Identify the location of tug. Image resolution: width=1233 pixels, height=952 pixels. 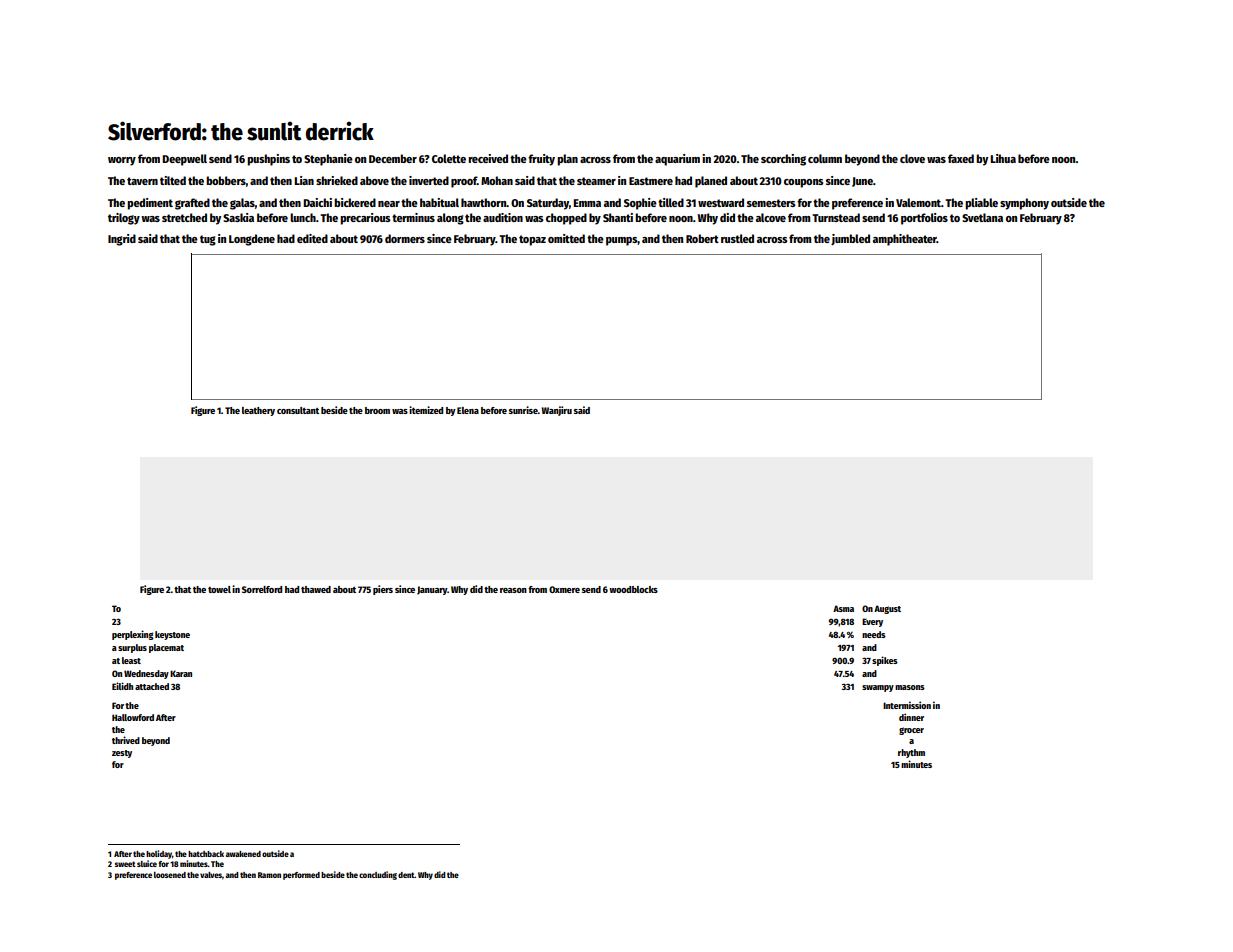
(208, 240).
